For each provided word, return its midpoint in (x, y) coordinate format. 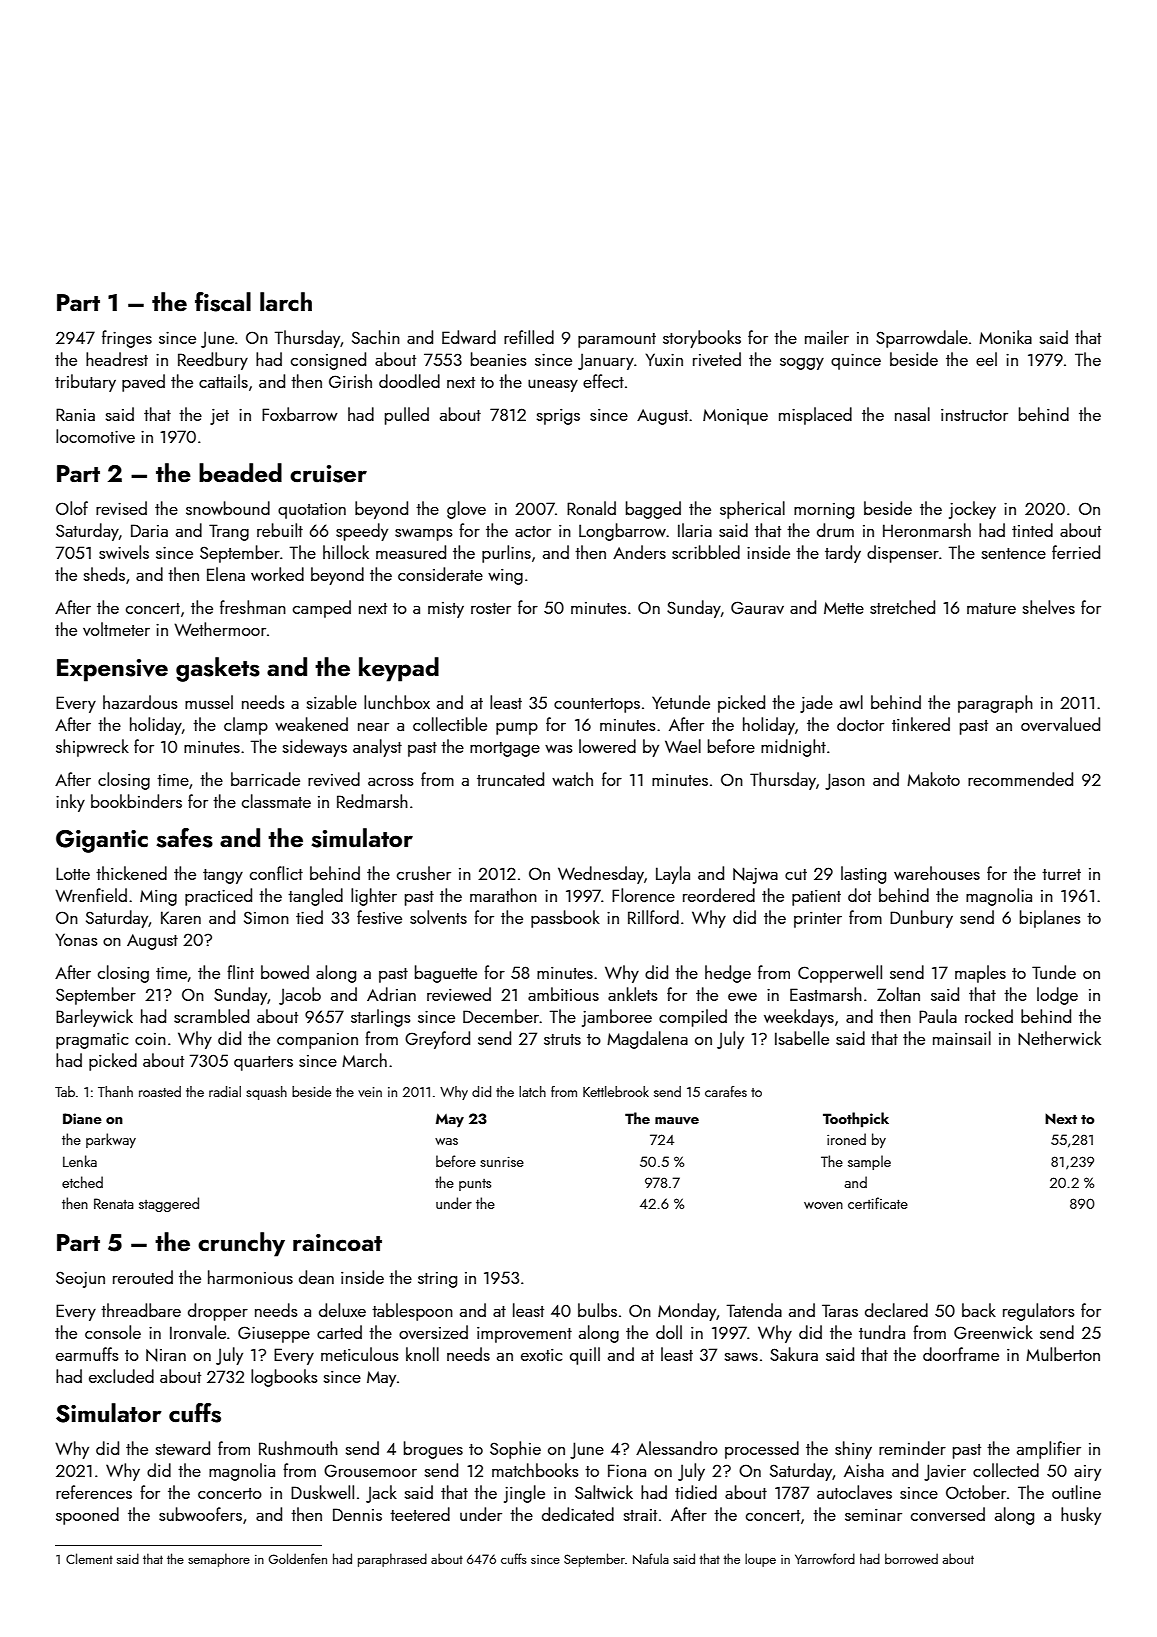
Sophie (515, 1450)
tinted (1032, 530)
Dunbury (921, 919)
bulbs (597, 1310)
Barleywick (94, 1018)
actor (533, 531)
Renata (114, 1203)
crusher (424, 873)
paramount (617, 340)
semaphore (219, 1560)
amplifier (1049, 1450)
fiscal (223, 302)
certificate (878, 1203)
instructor (974, 415)
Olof (72, 508)
